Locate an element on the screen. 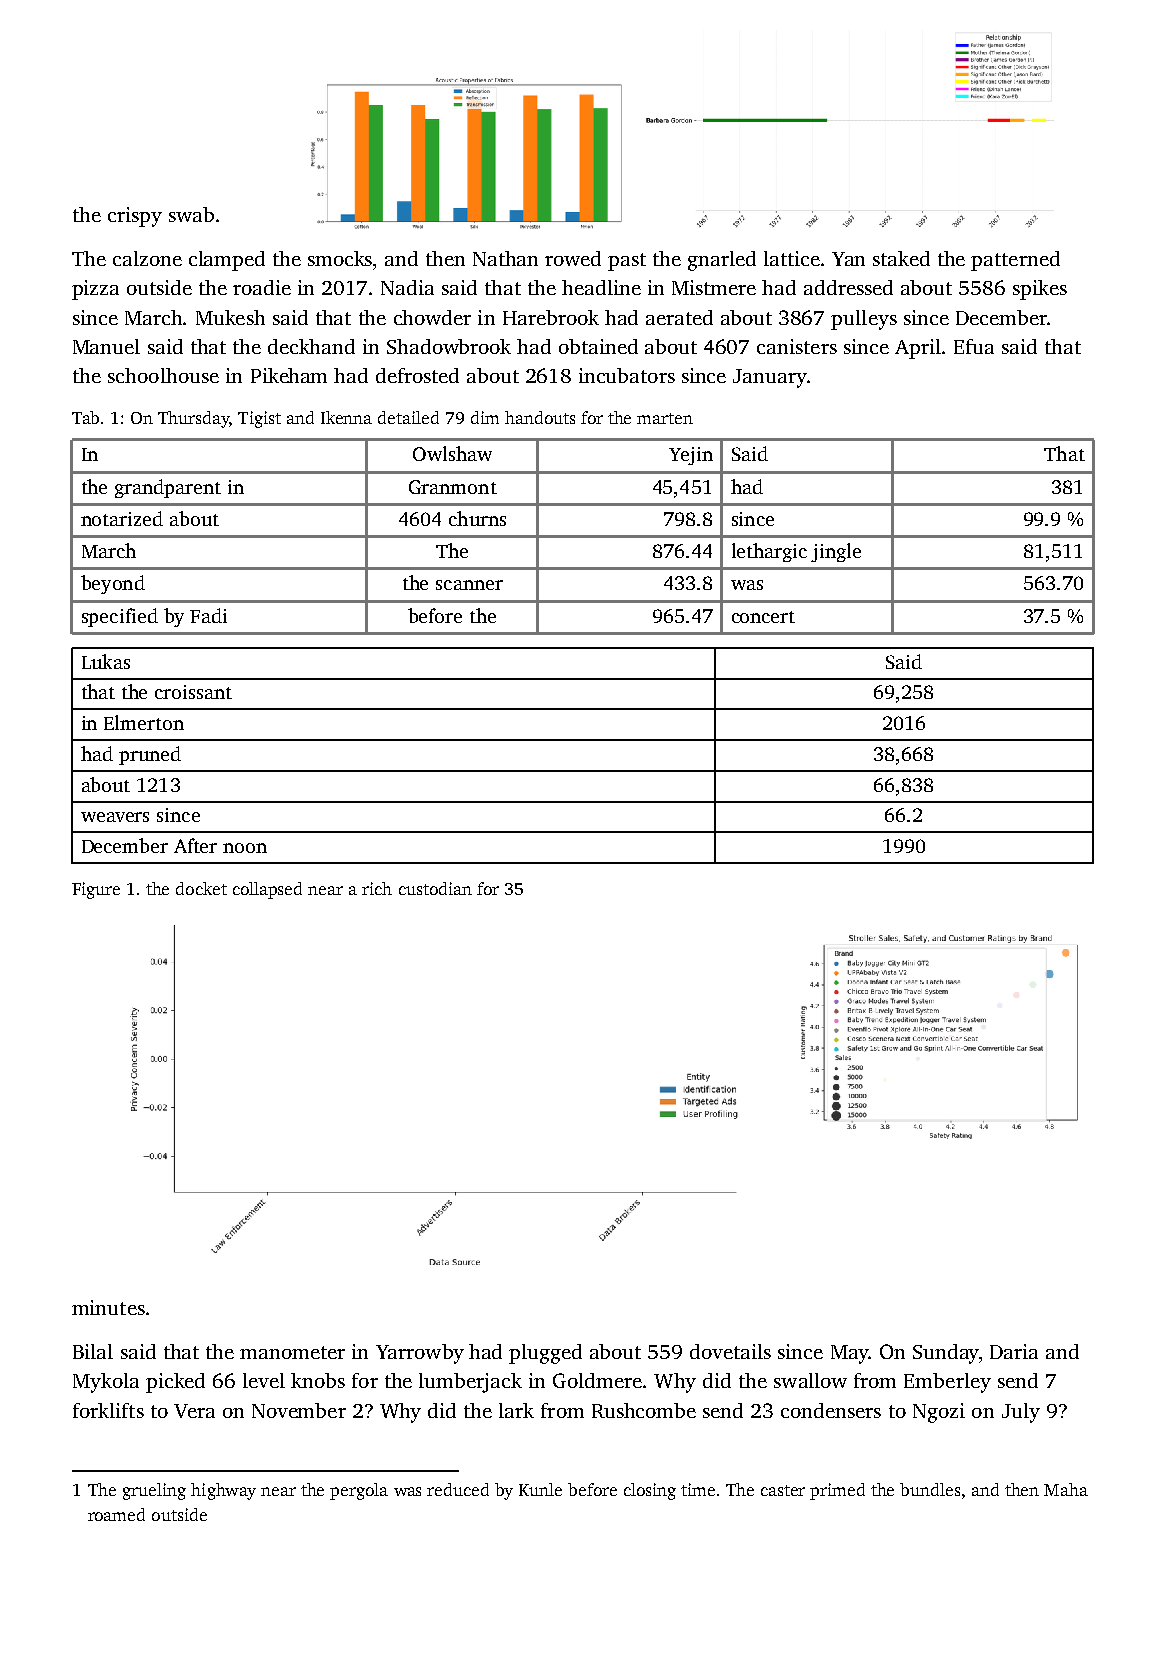  custodian is located at coordinates (435, 888).
